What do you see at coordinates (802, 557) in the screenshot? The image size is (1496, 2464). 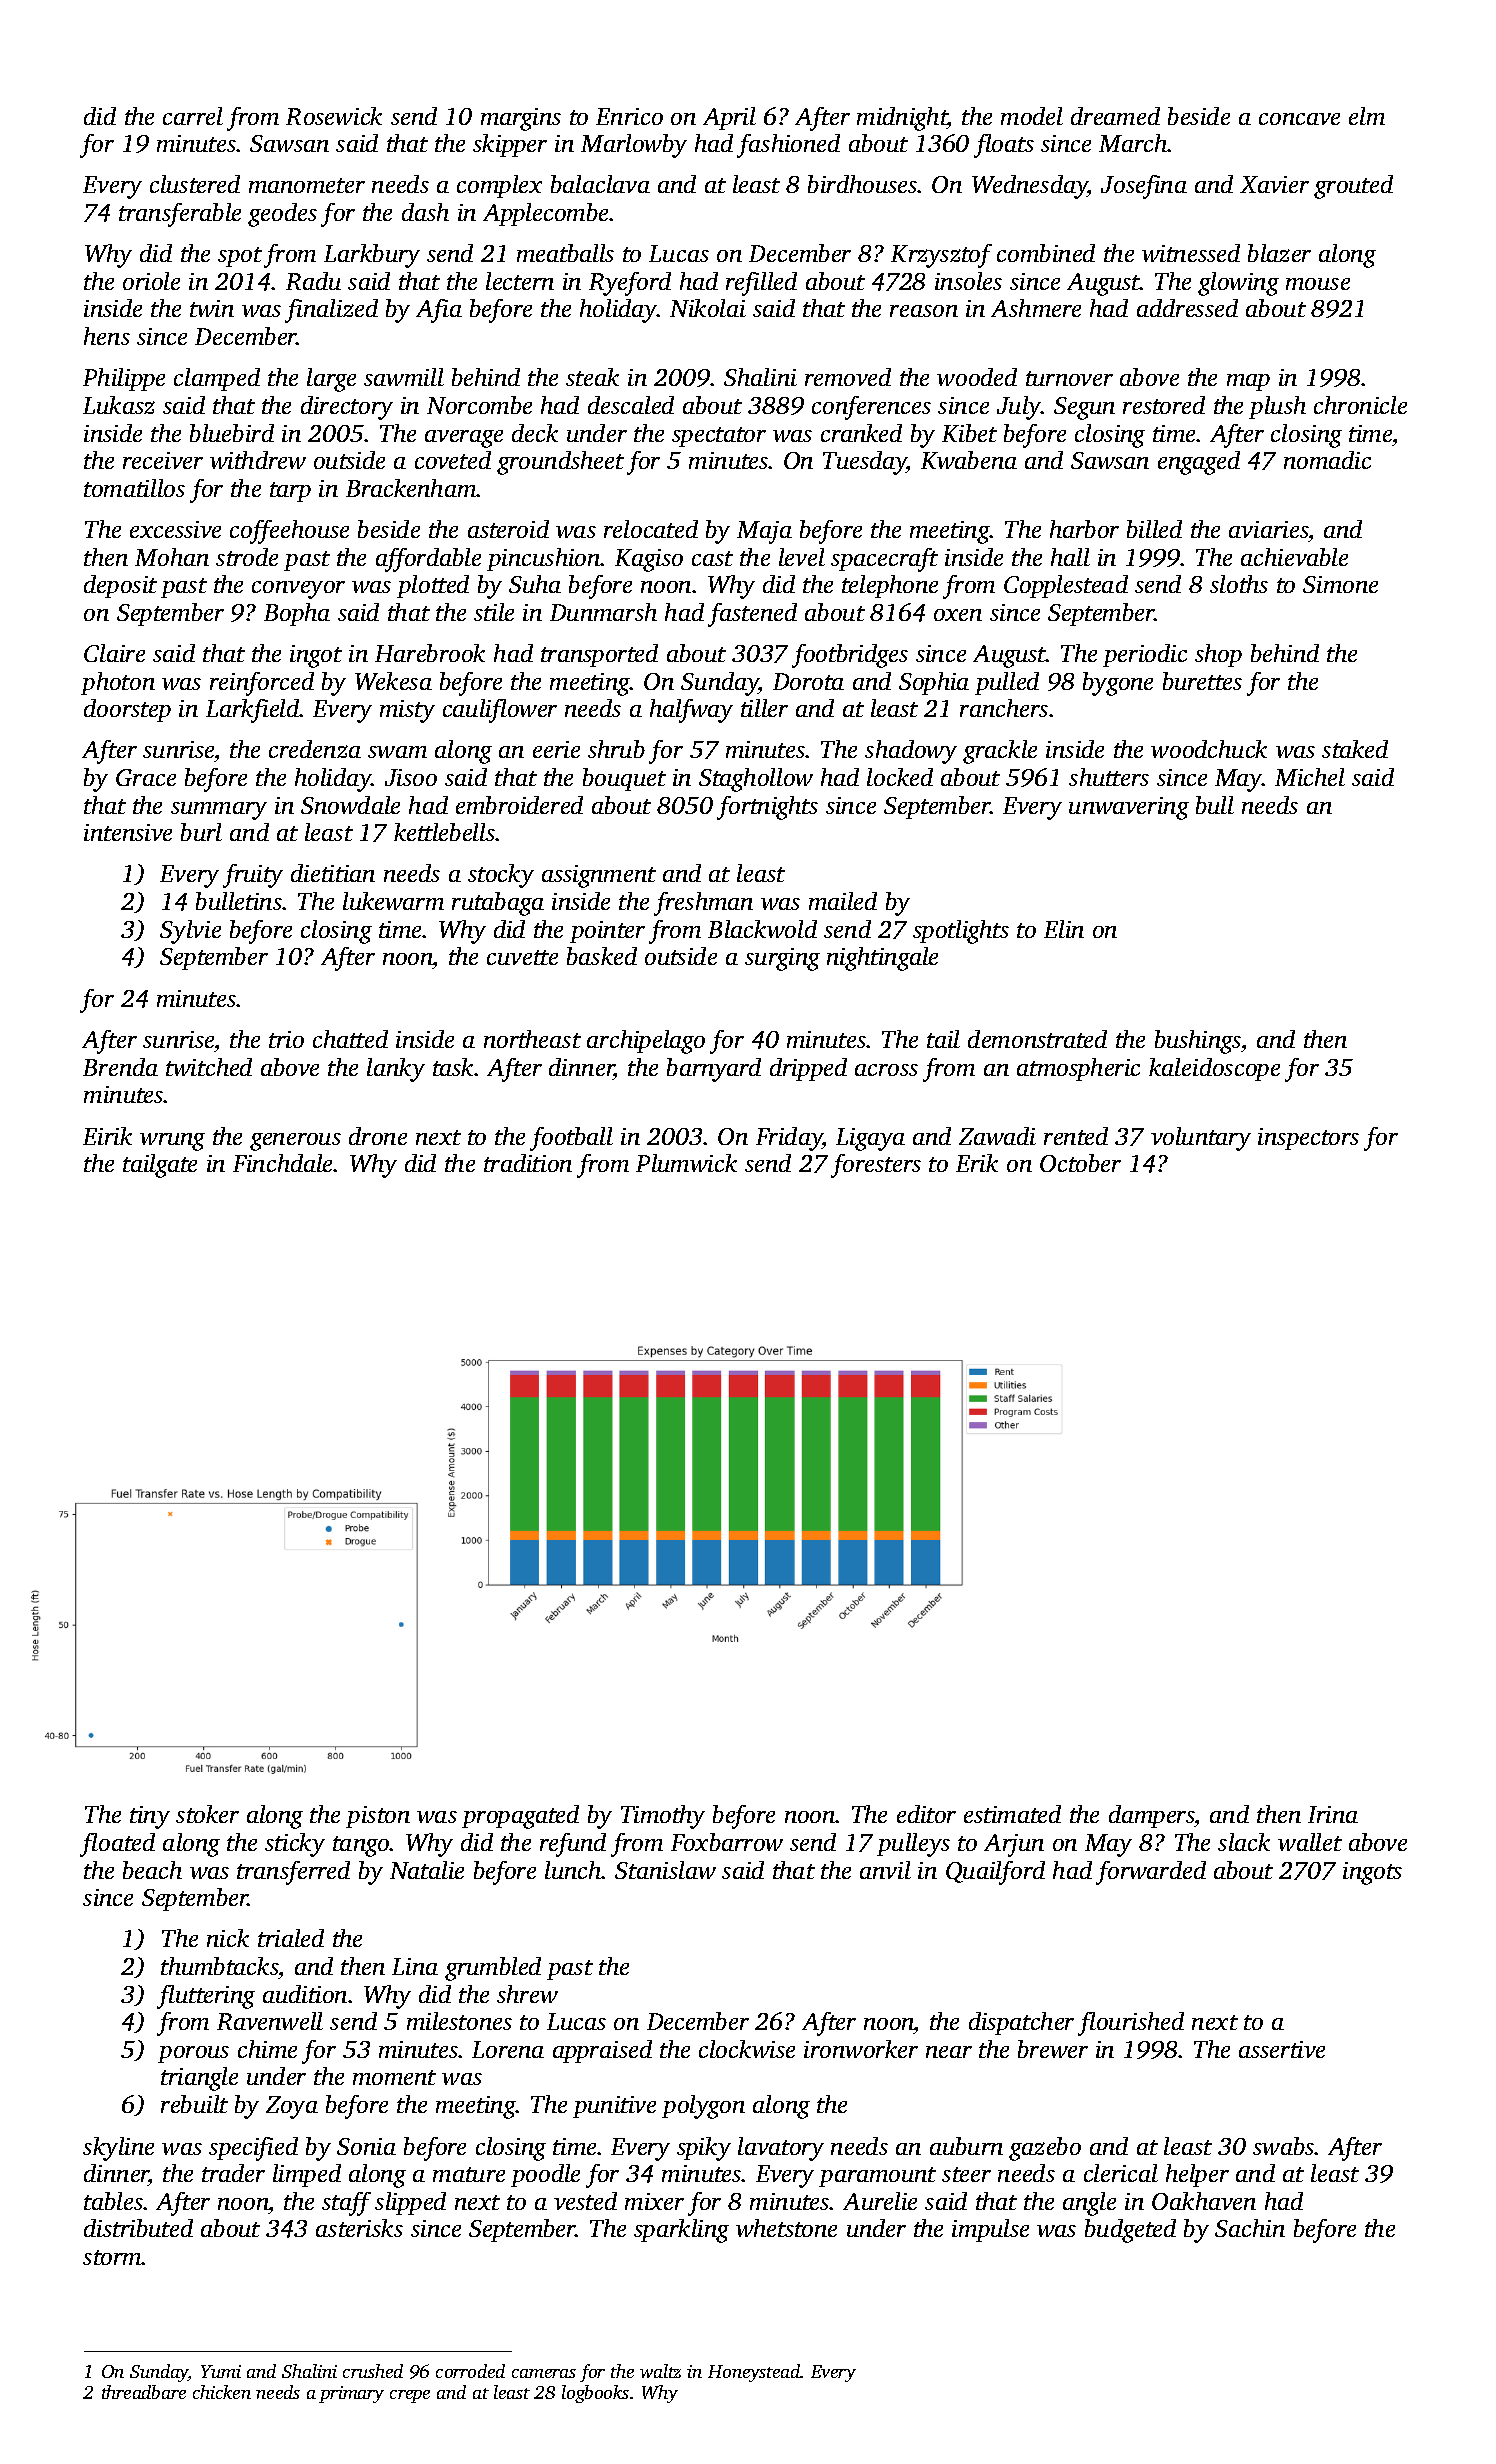 I see `level` at bounding box center [802, 557].
